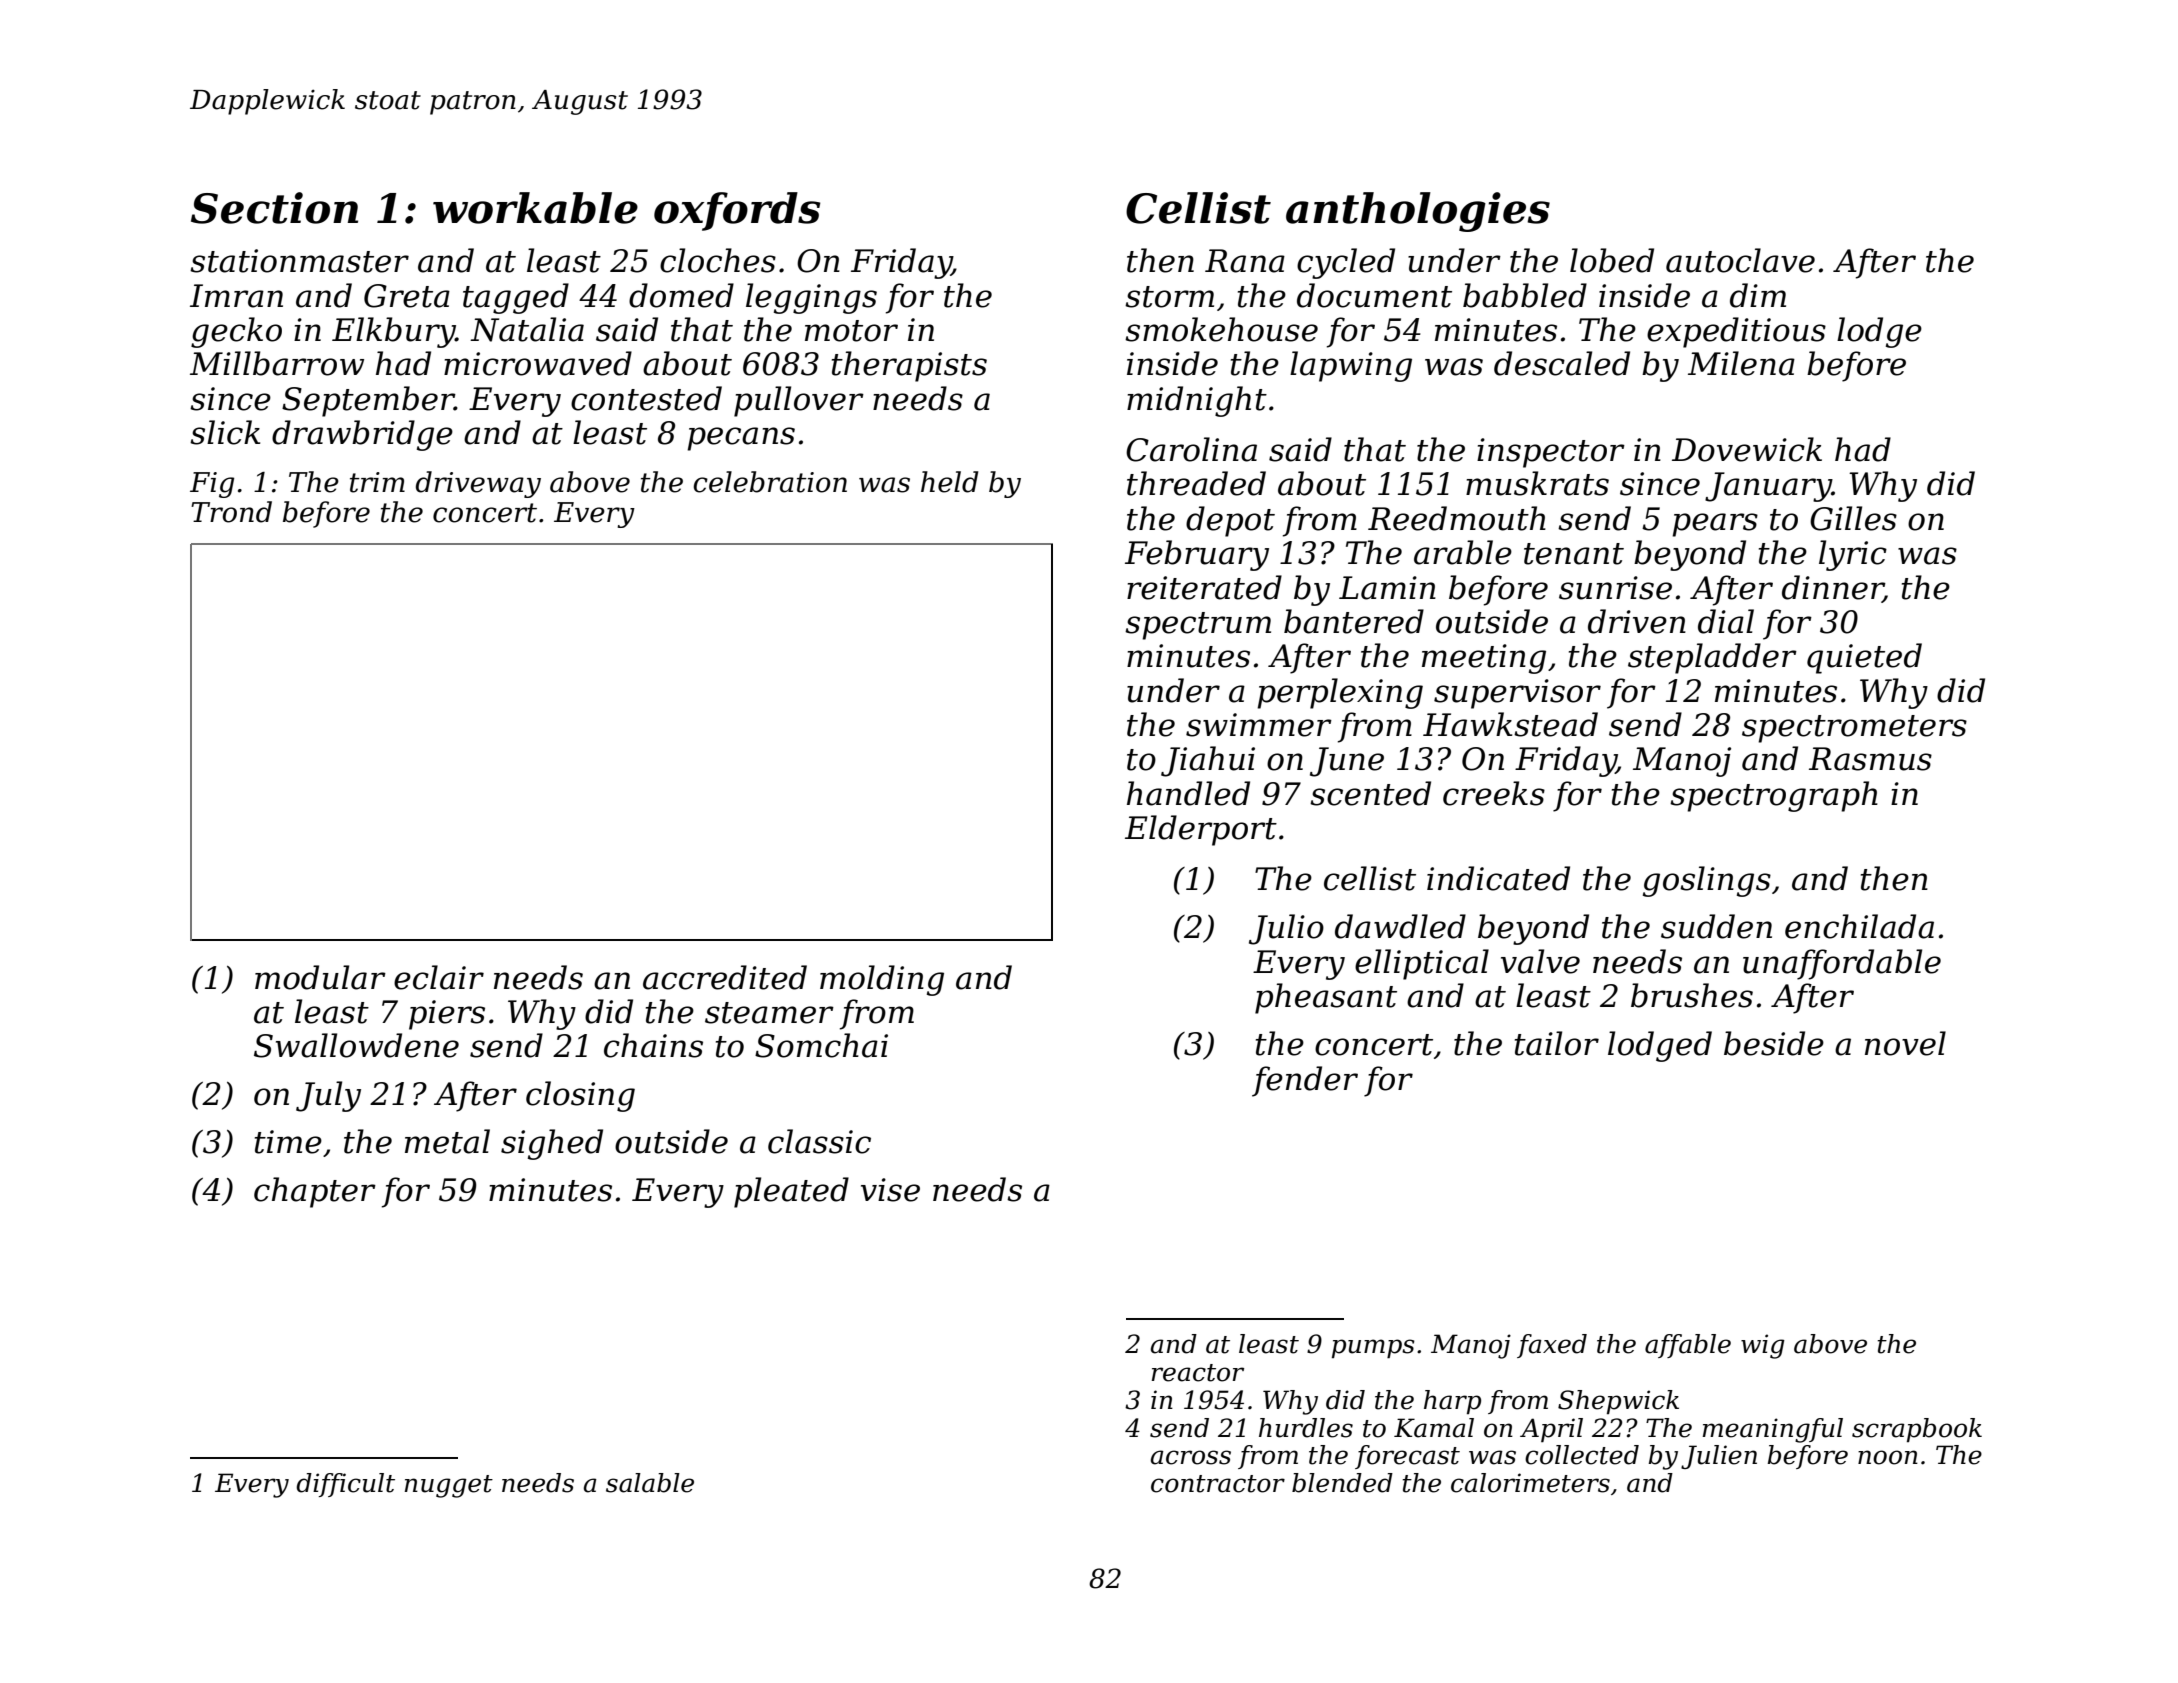 The height and width of the screenshot is (1683, 2178). I want to click on spectrograph, so click(1774, 796).
